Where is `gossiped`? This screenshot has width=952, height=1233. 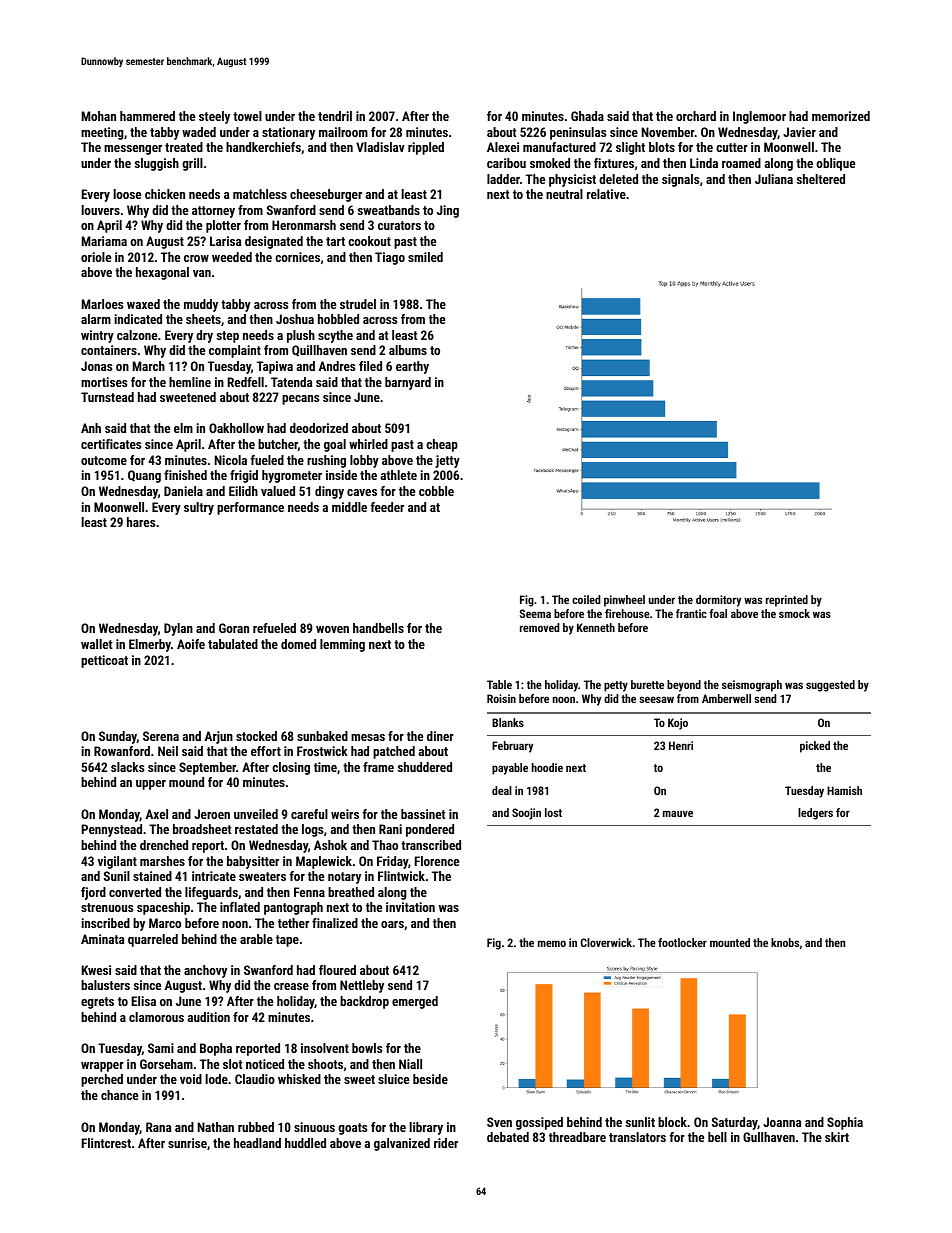 gossiped is located at coordinates (539, 1123).
